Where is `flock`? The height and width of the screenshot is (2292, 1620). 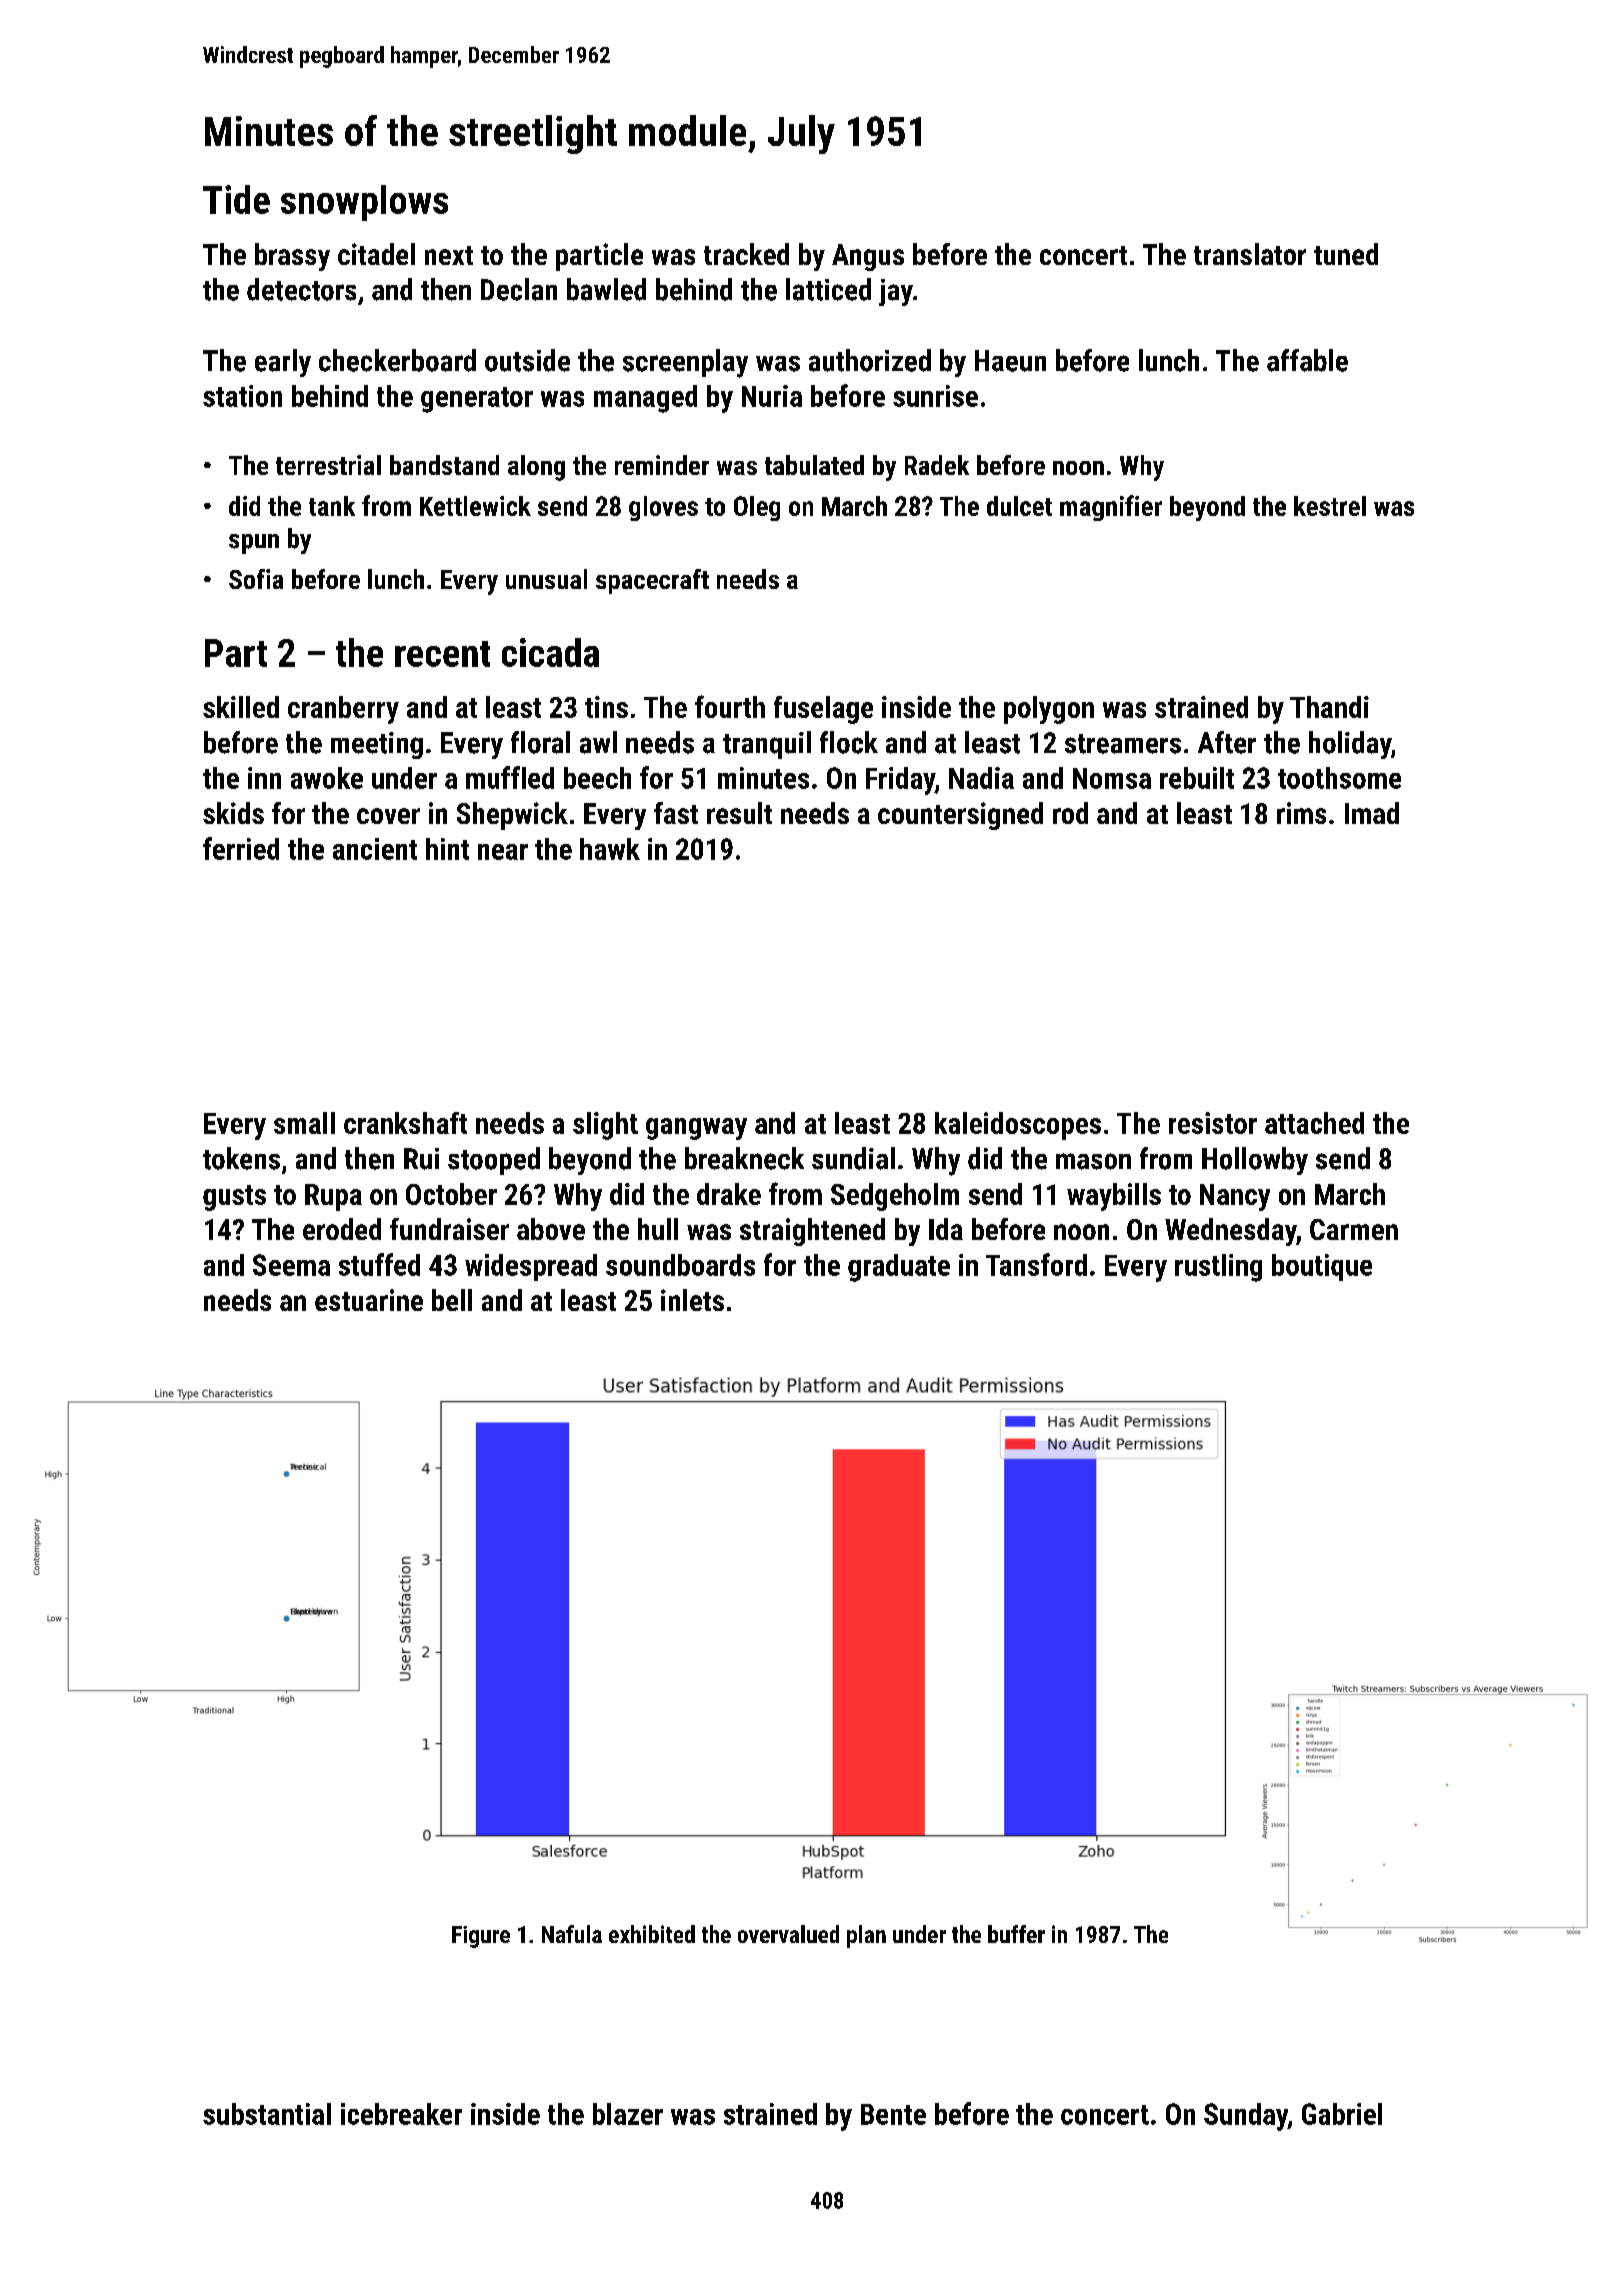
flock is located at coordinates (849, 742).
